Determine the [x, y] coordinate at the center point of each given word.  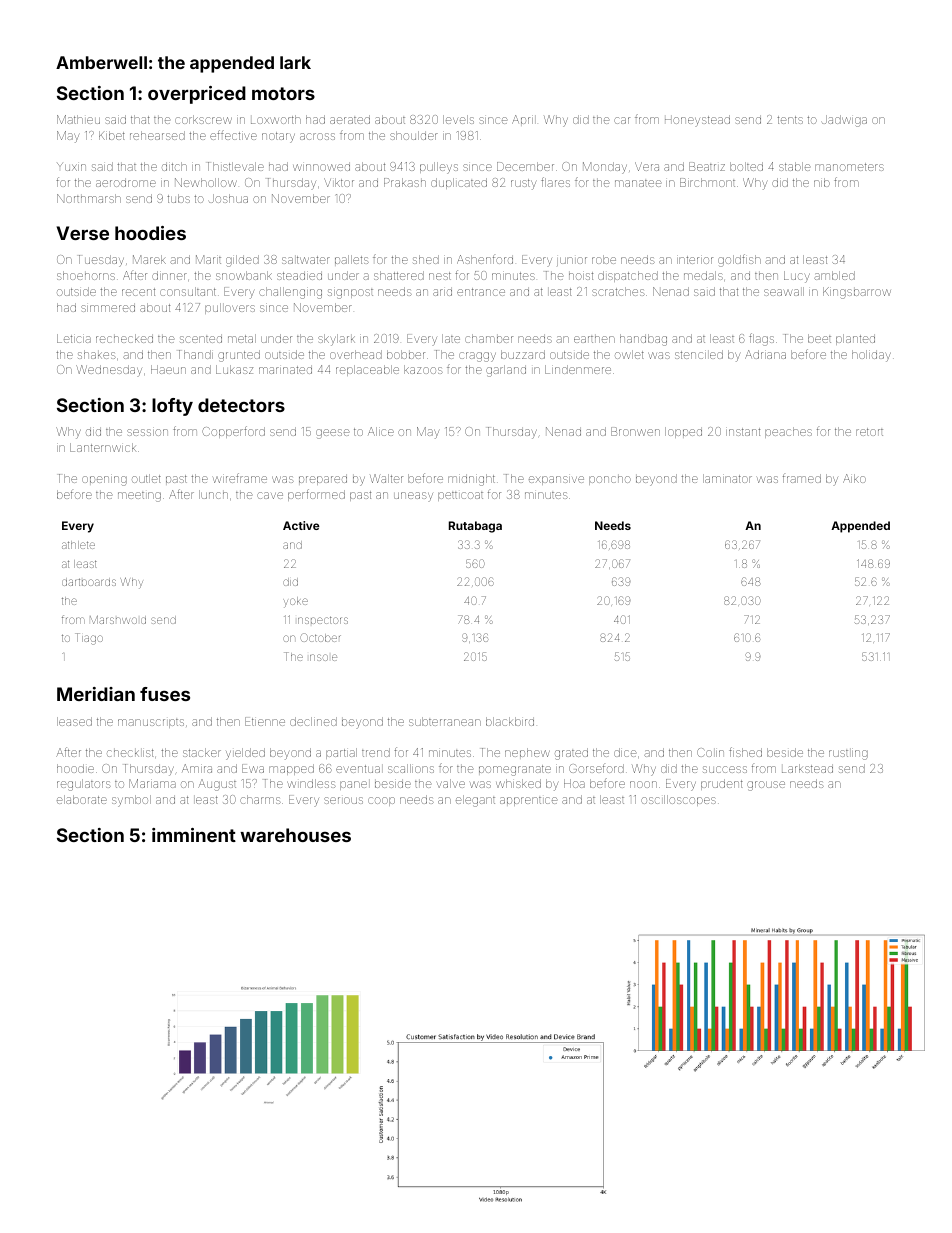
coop [381, 801]
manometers [849, 167]
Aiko [854, 478]
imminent [194, 835]
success [725, 769]
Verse [83, 233]
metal [242, 338]
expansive [556, 480]
